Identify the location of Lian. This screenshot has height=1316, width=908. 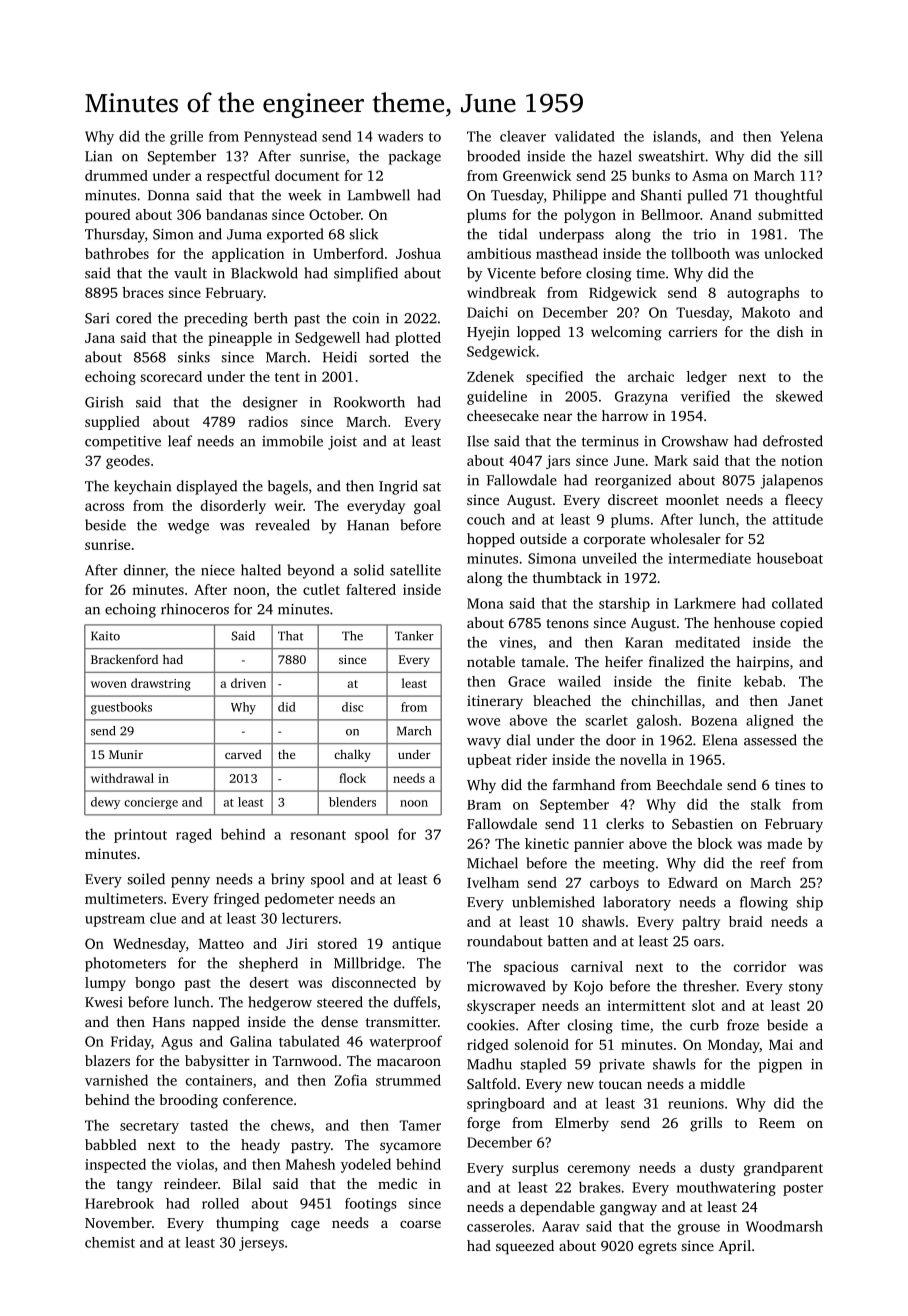
(98, 156).
